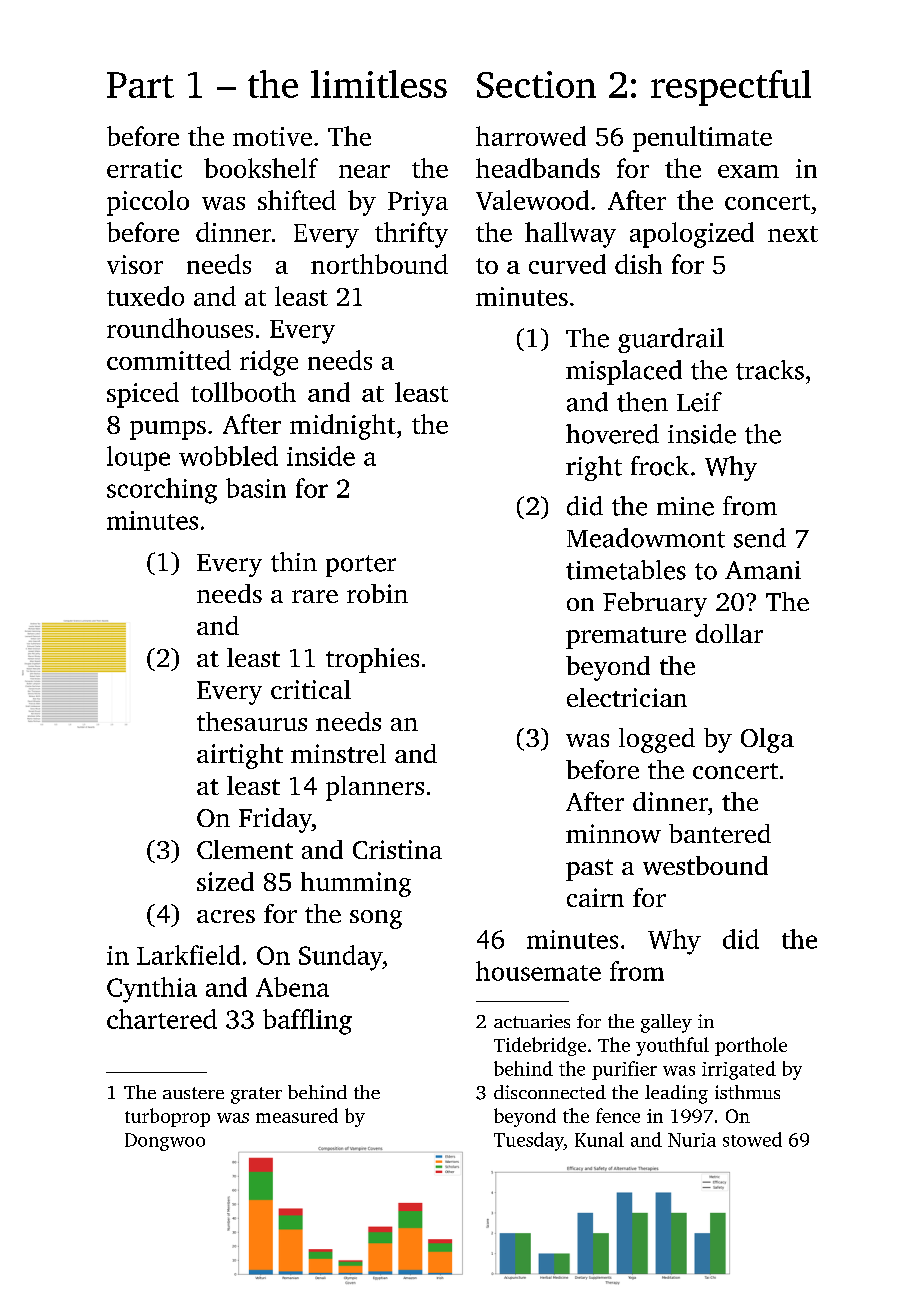 This document has height=1311, width=924. Describe the element at coordinates (256, 1095) in the document. I see `grater` at that location.
